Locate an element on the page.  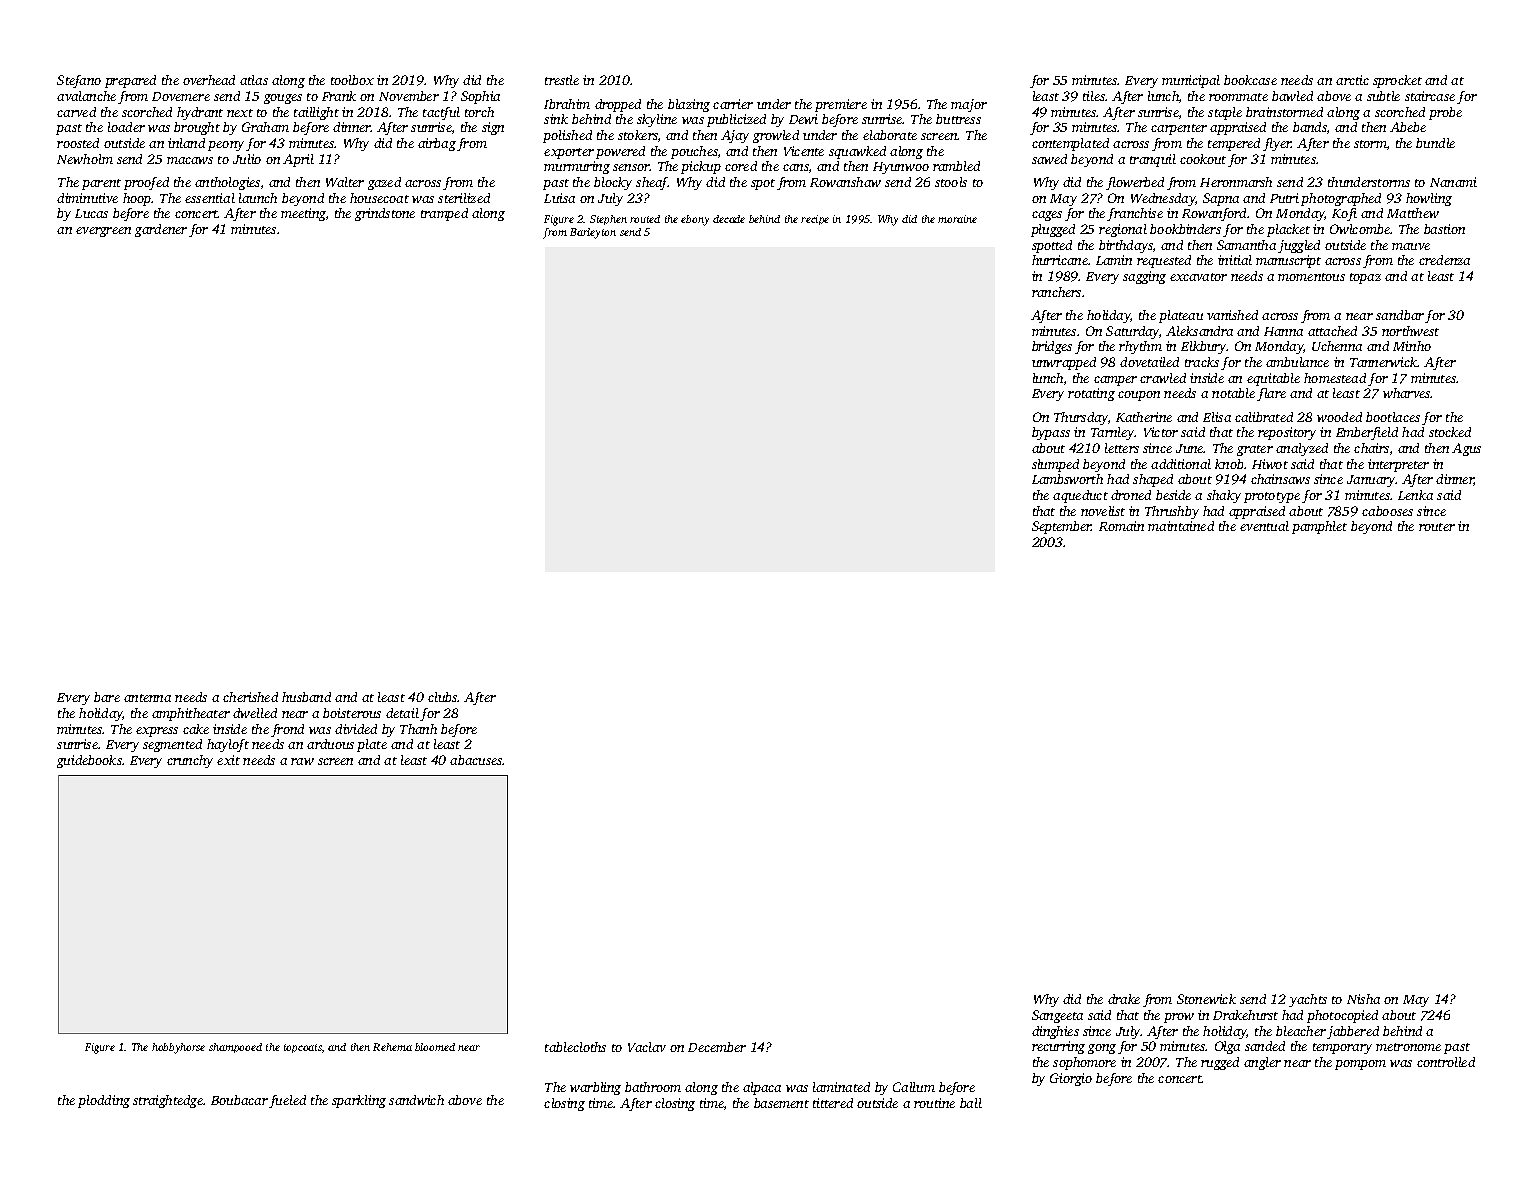
blazing is located at coordinates (689, 105).
